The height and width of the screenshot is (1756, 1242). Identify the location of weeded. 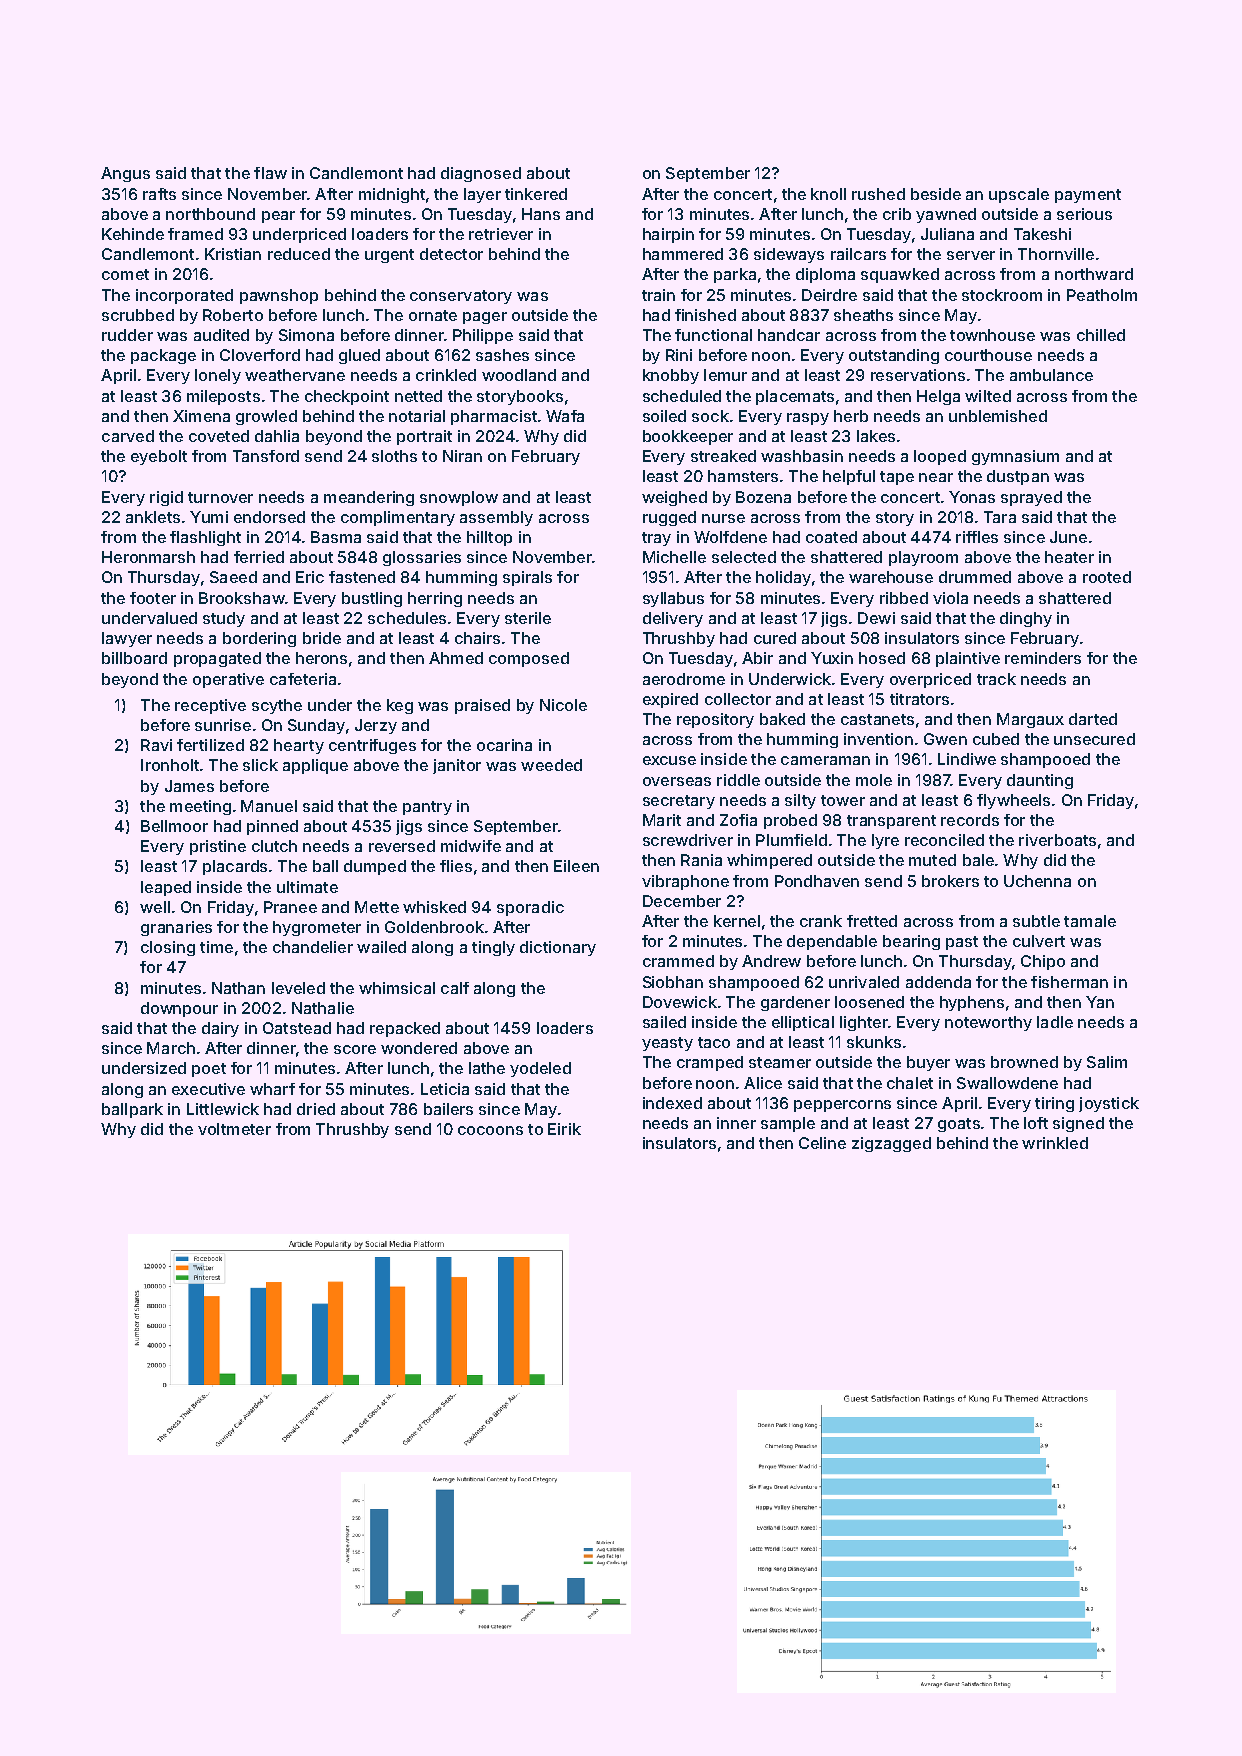
(551, 765).
